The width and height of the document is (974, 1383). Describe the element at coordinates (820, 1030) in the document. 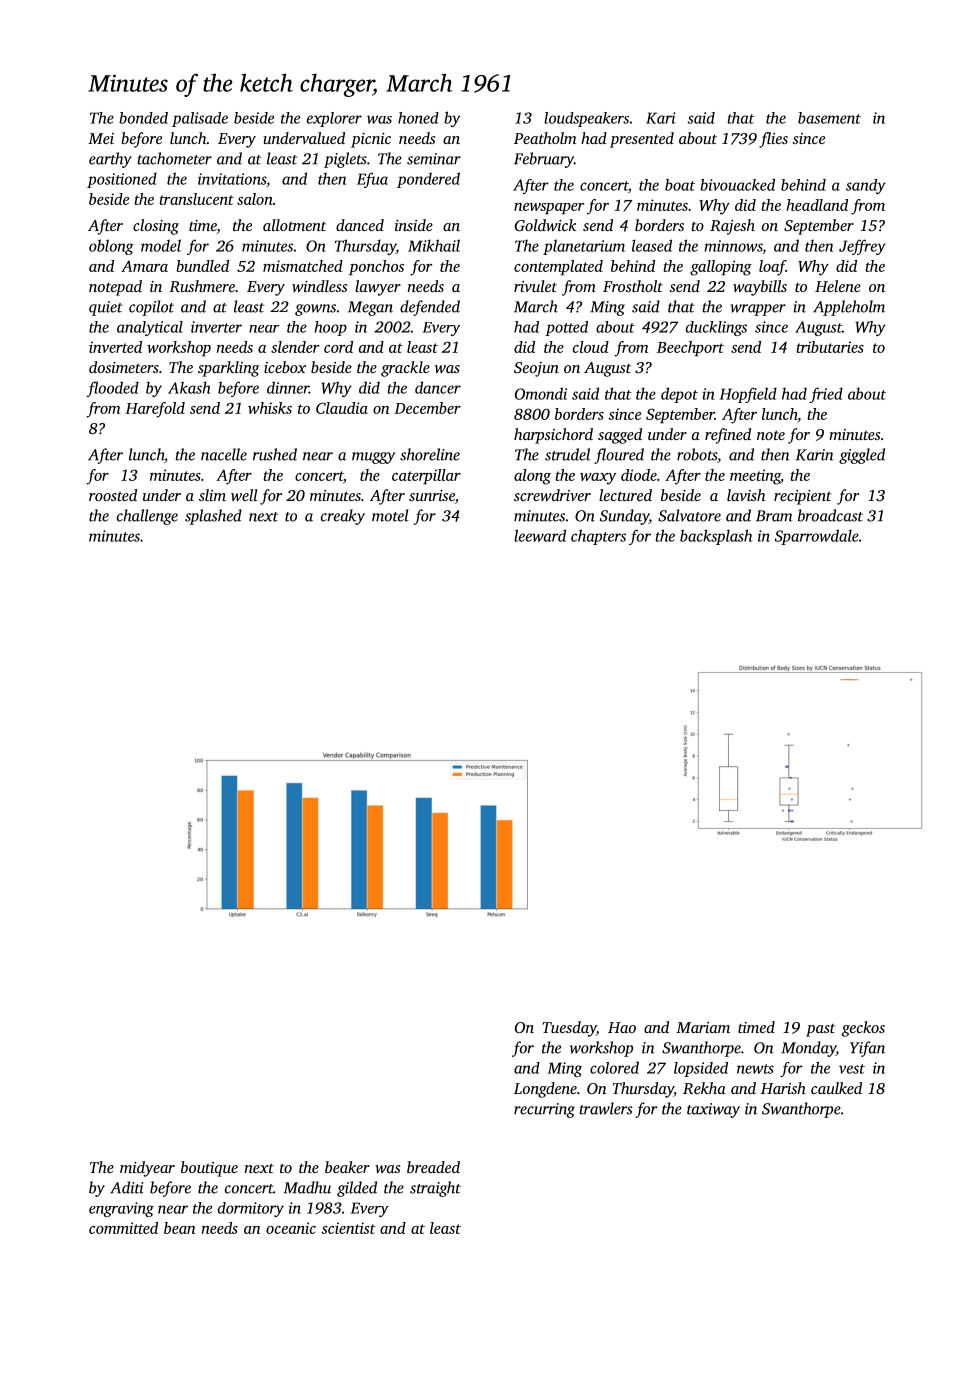

I see `past` at that location.
